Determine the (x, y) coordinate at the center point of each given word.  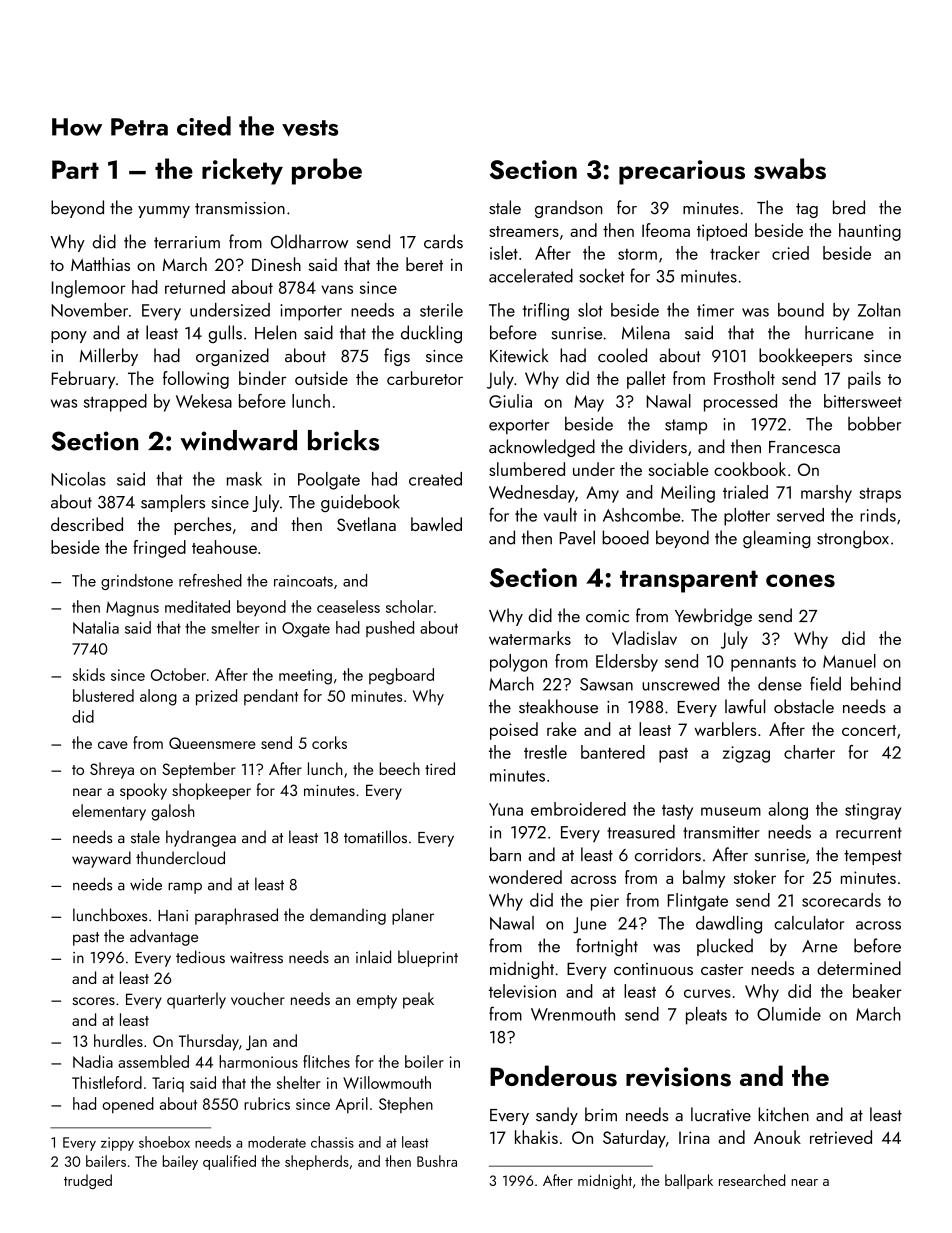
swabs (790, 168)
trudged (88, 1181)
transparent (689, 581)
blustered (103, 695)
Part (75, 169)
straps (880, 495)
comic (607, 616)
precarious (682, 172)
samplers (173, 503)
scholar (409, 606)
